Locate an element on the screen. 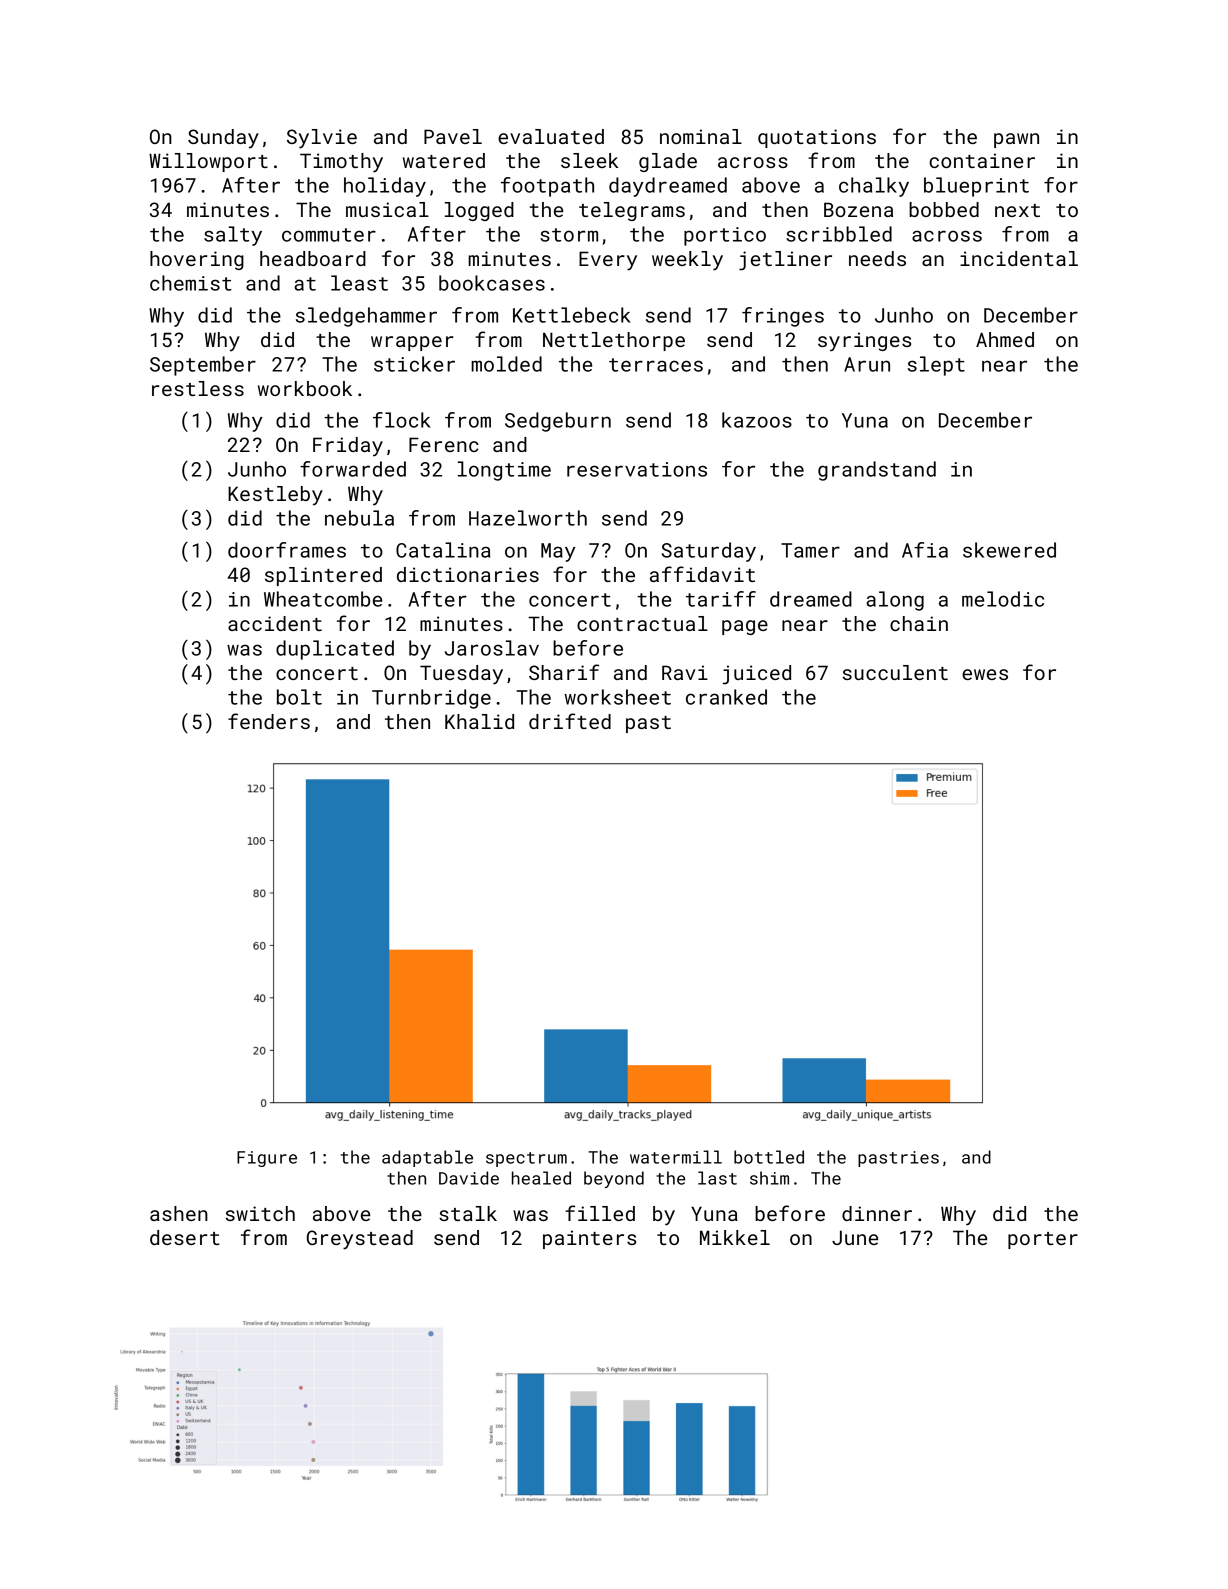  Mikkel is located at coordinates (735, 1237).
